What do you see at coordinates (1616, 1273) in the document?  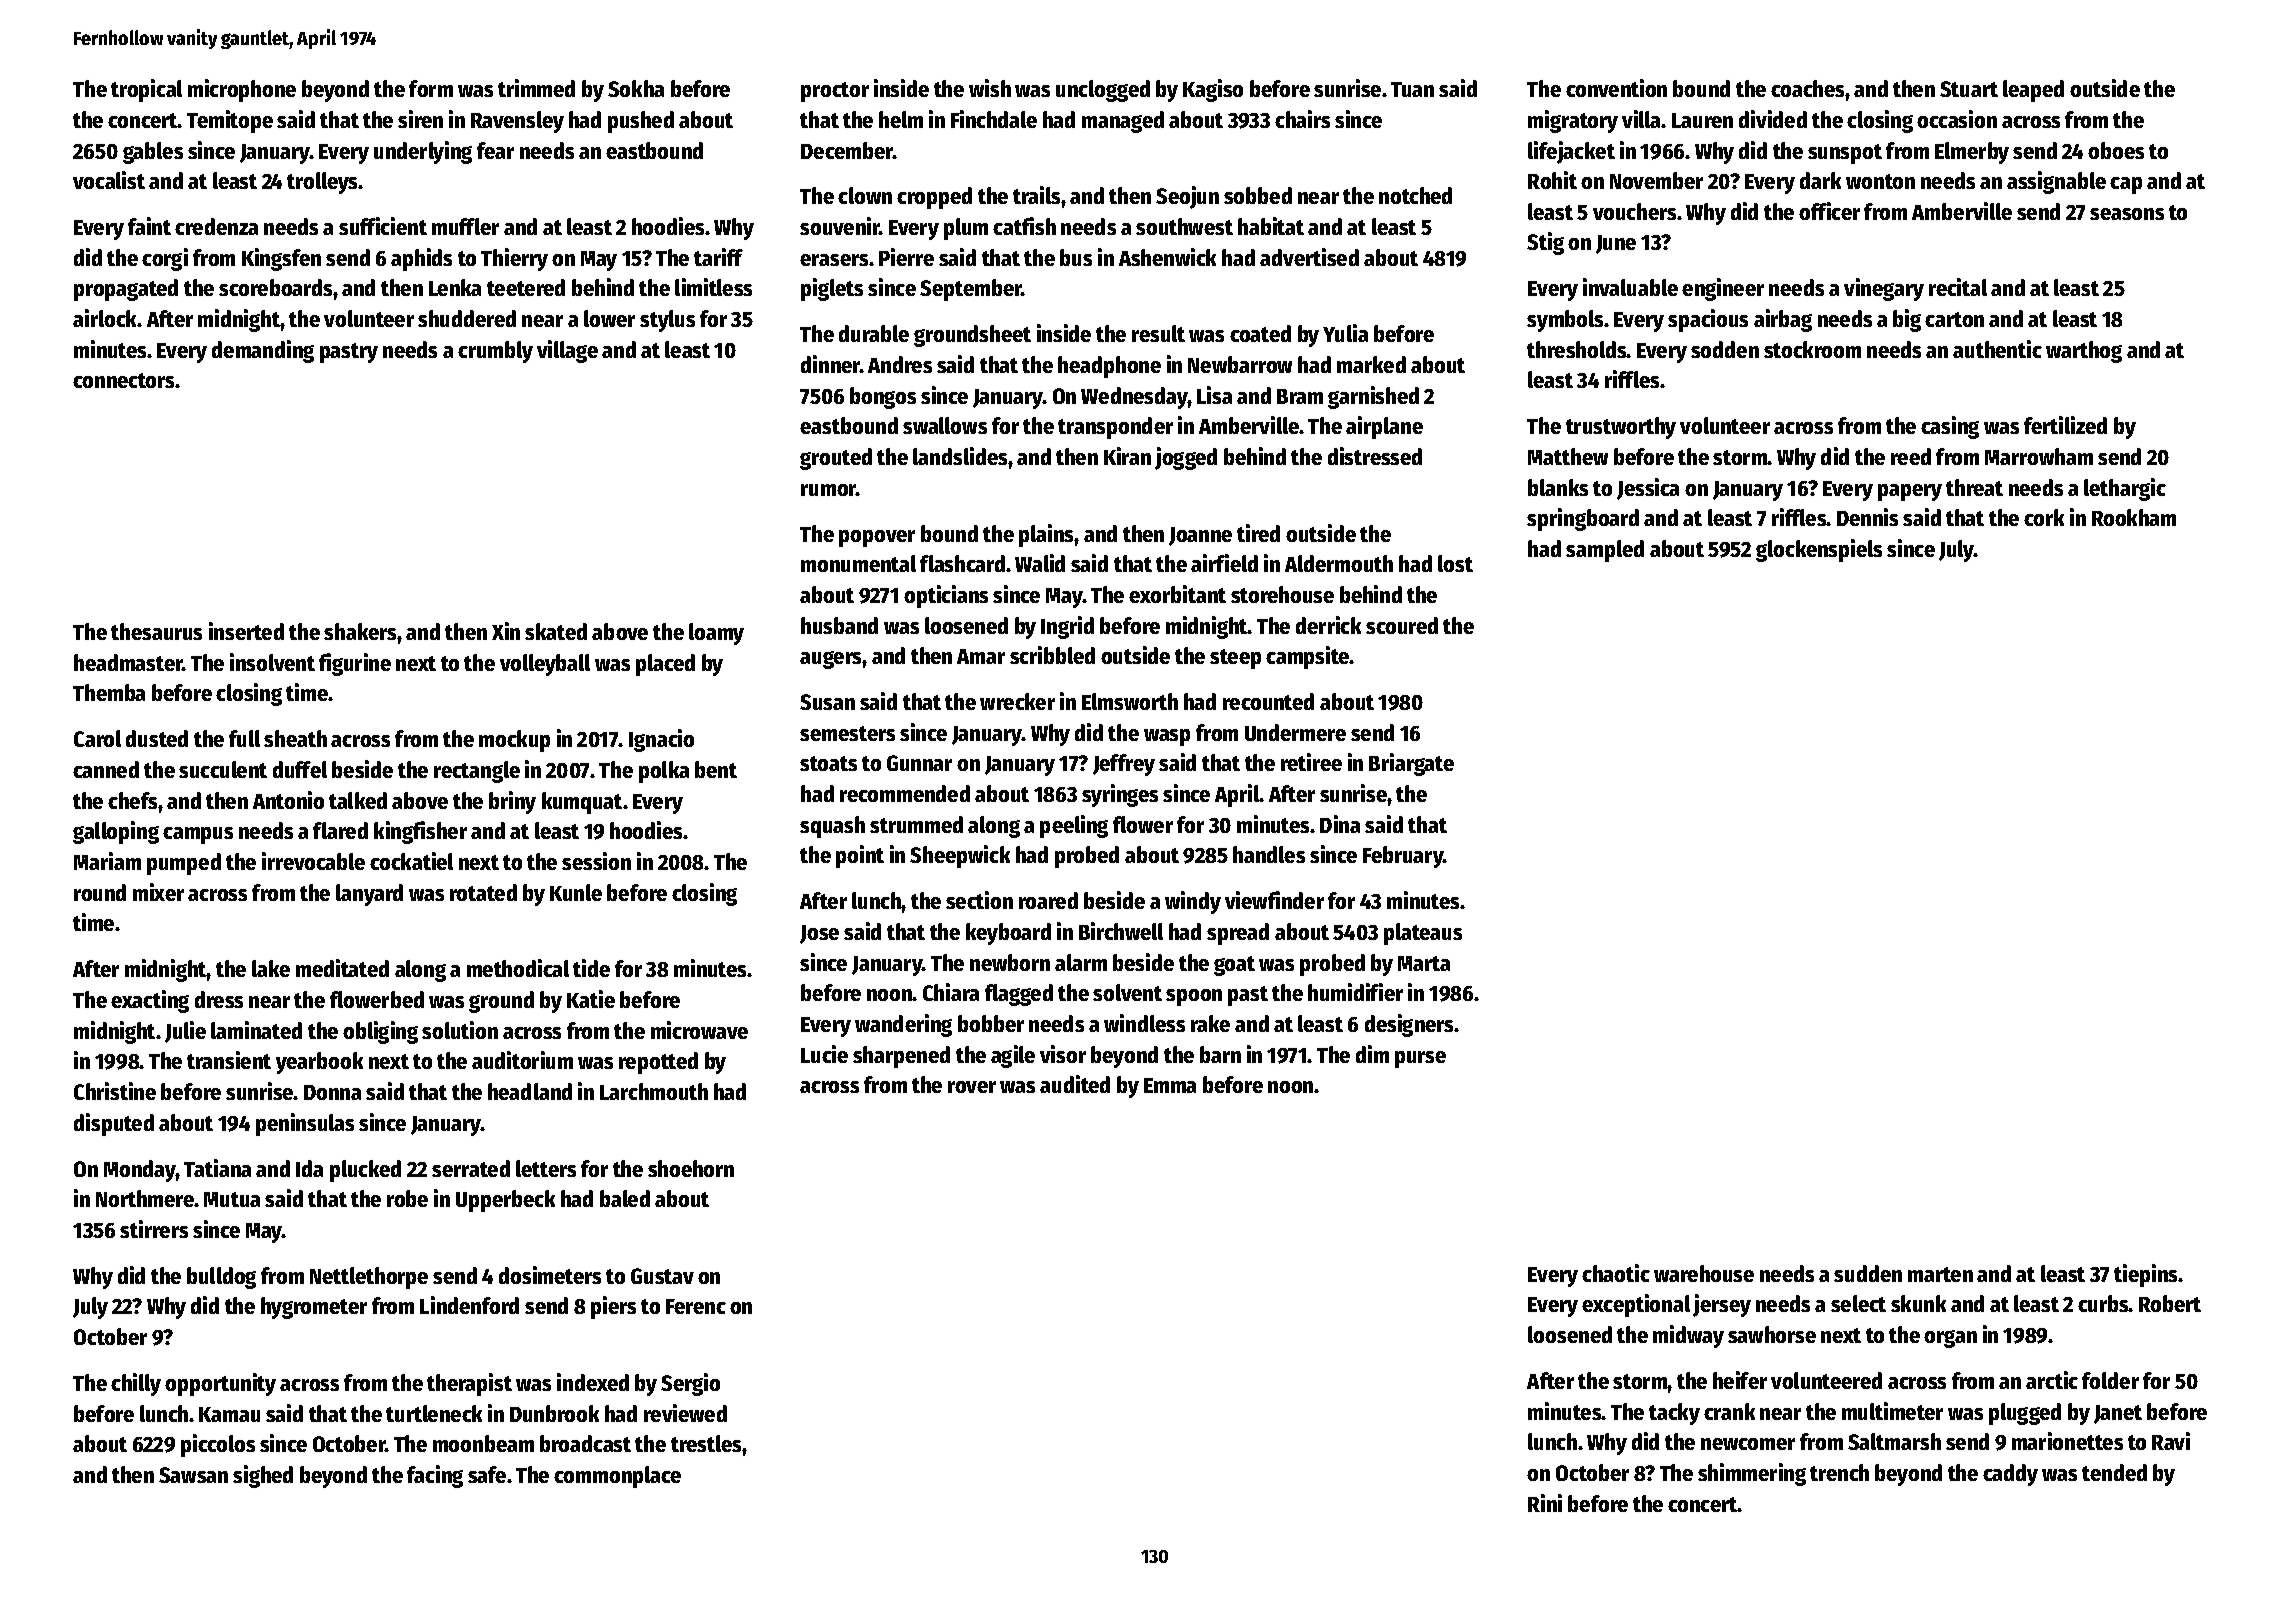 I see `chaotic` at bounding box center [1616, 1273].
